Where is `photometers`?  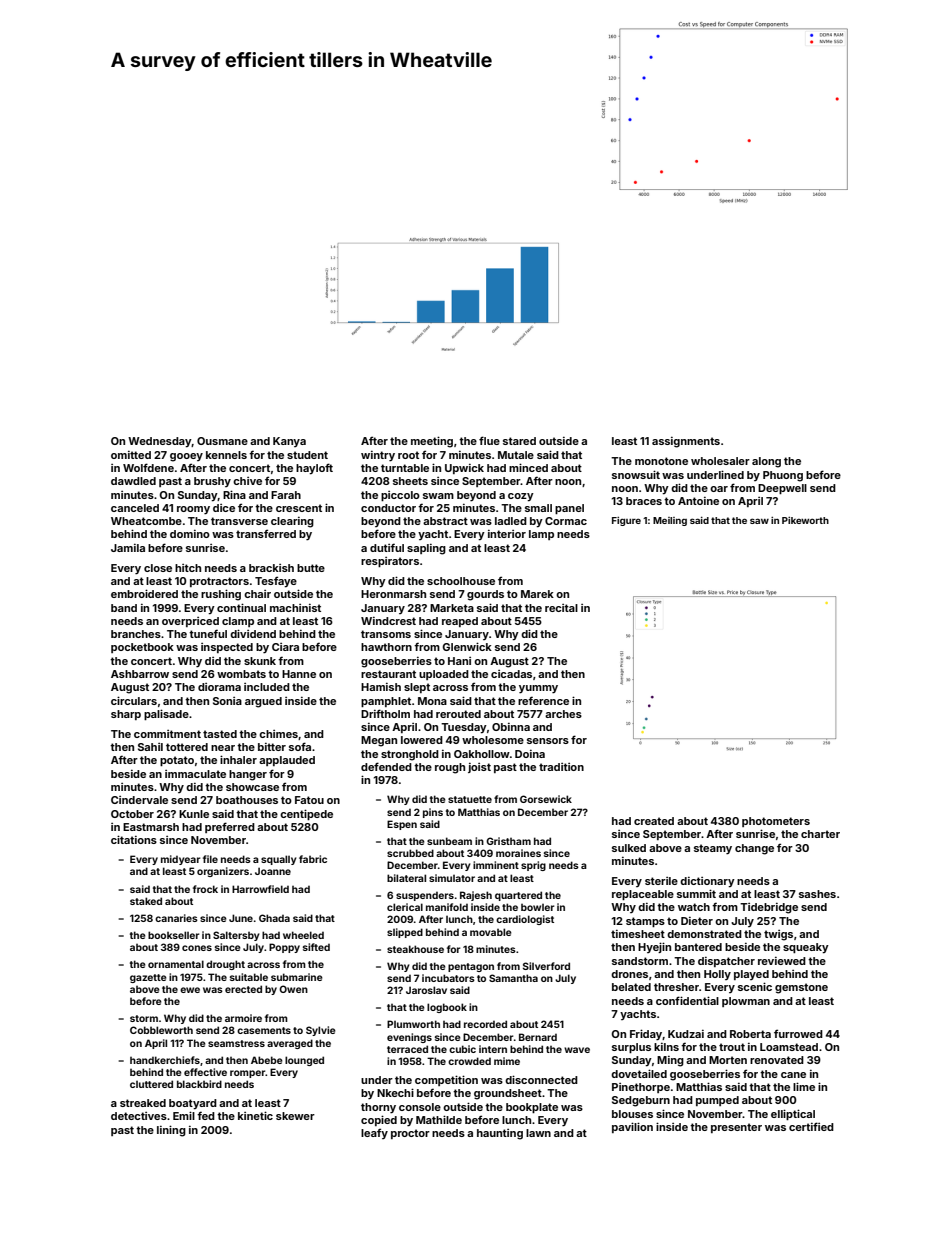
photometers is located at coordinates (776, 822).
